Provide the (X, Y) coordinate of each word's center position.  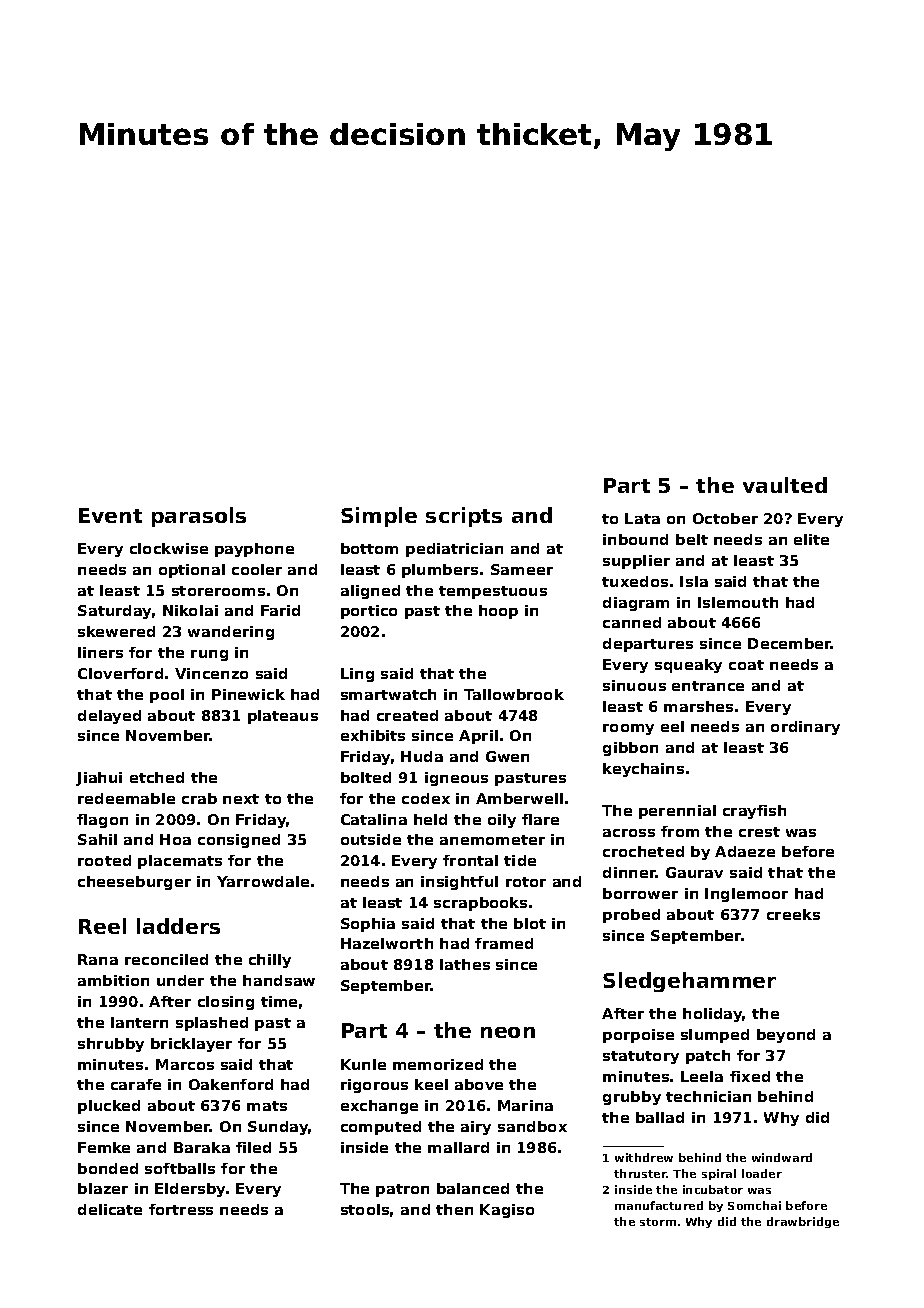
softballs (180, 1168)
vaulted (785, 485)
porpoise (638, 1036)
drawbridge (803, 1222)
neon (508, 1032)
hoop (498, 612)
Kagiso (507, 1211)
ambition (113, 980)
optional (192, 571)
